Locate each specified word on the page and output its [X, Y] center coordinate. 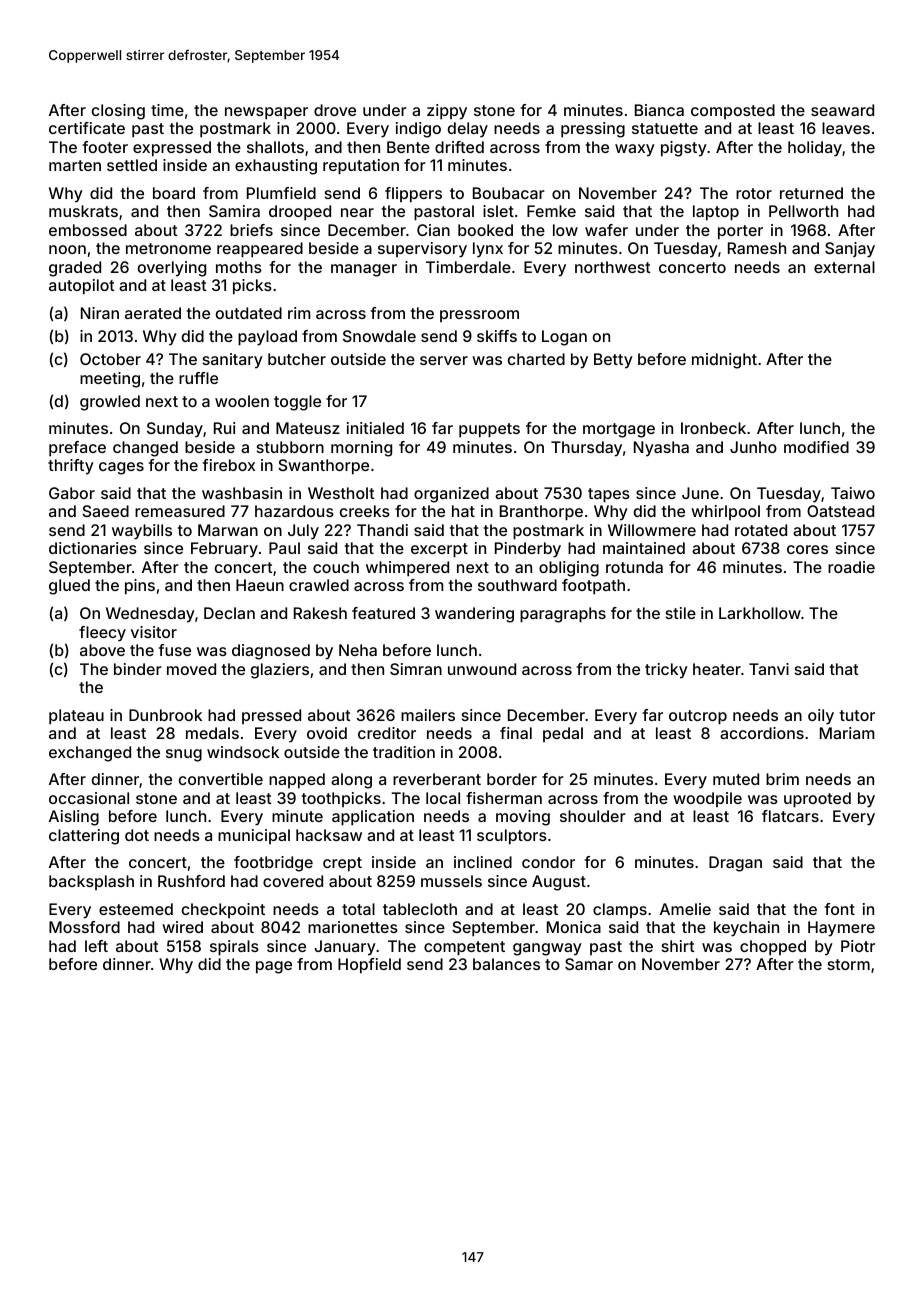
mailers [428, 715]
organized [451, 495]
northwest [613, 267]
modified [816, 447]
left [96, 946]
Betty [613, 361]
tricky [666, 671]
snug [184, 755]
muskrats [83, 211]
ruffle [198, 378]
